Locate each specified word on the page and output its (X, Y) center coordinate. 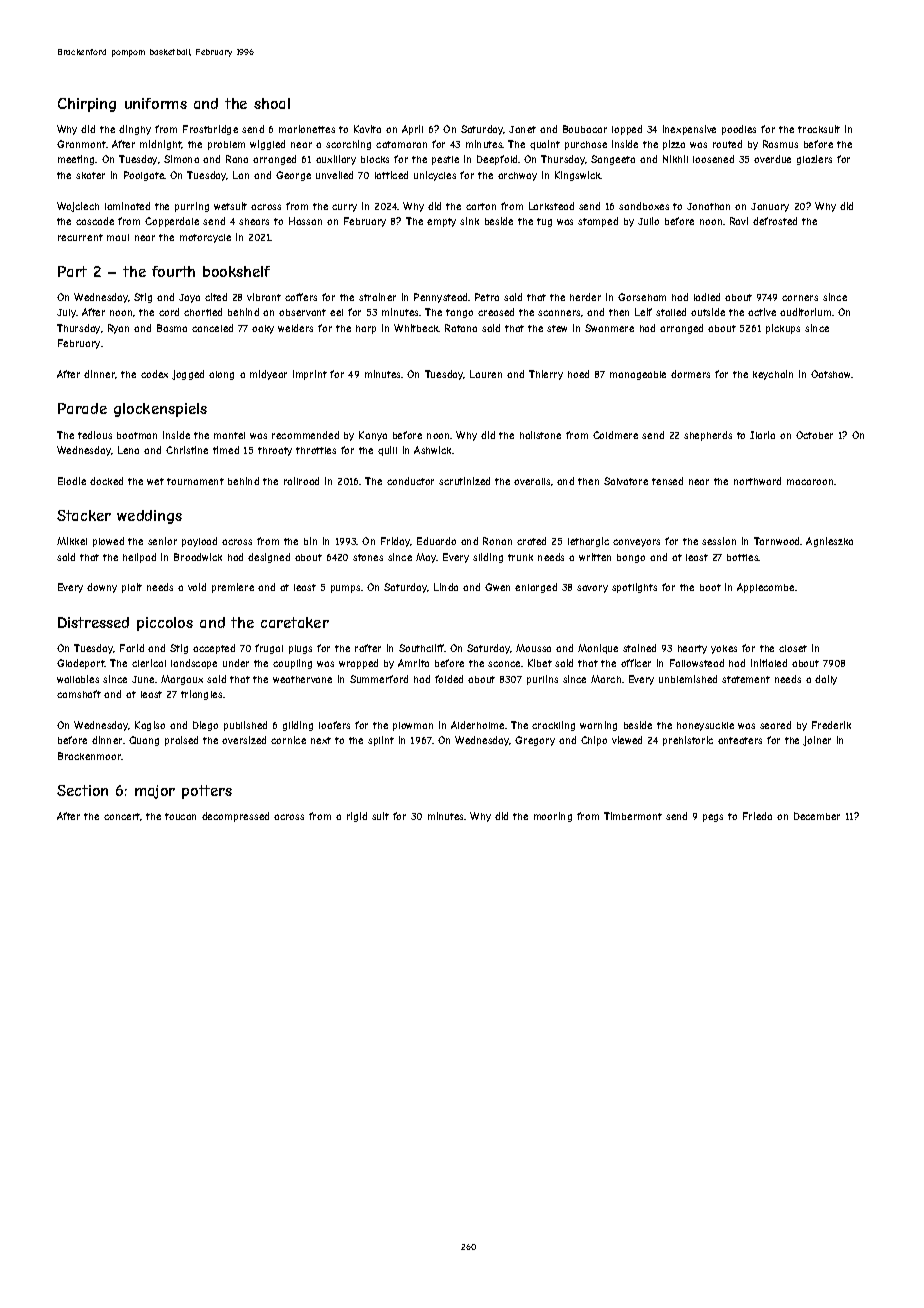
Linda (446, 587)
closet (793, 648)
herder (585, 297)
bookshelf (236, 271)
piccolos (165, 624)
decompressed (235, 817)
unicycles (435, 176)
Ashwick (432, 450)
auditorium (805, 312)
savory (592, 589)
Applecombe (765, 588)
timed (226, 450)
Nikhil (675, 159)
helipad (139, 558)
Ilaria (762, 435)
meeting (77, 160)
